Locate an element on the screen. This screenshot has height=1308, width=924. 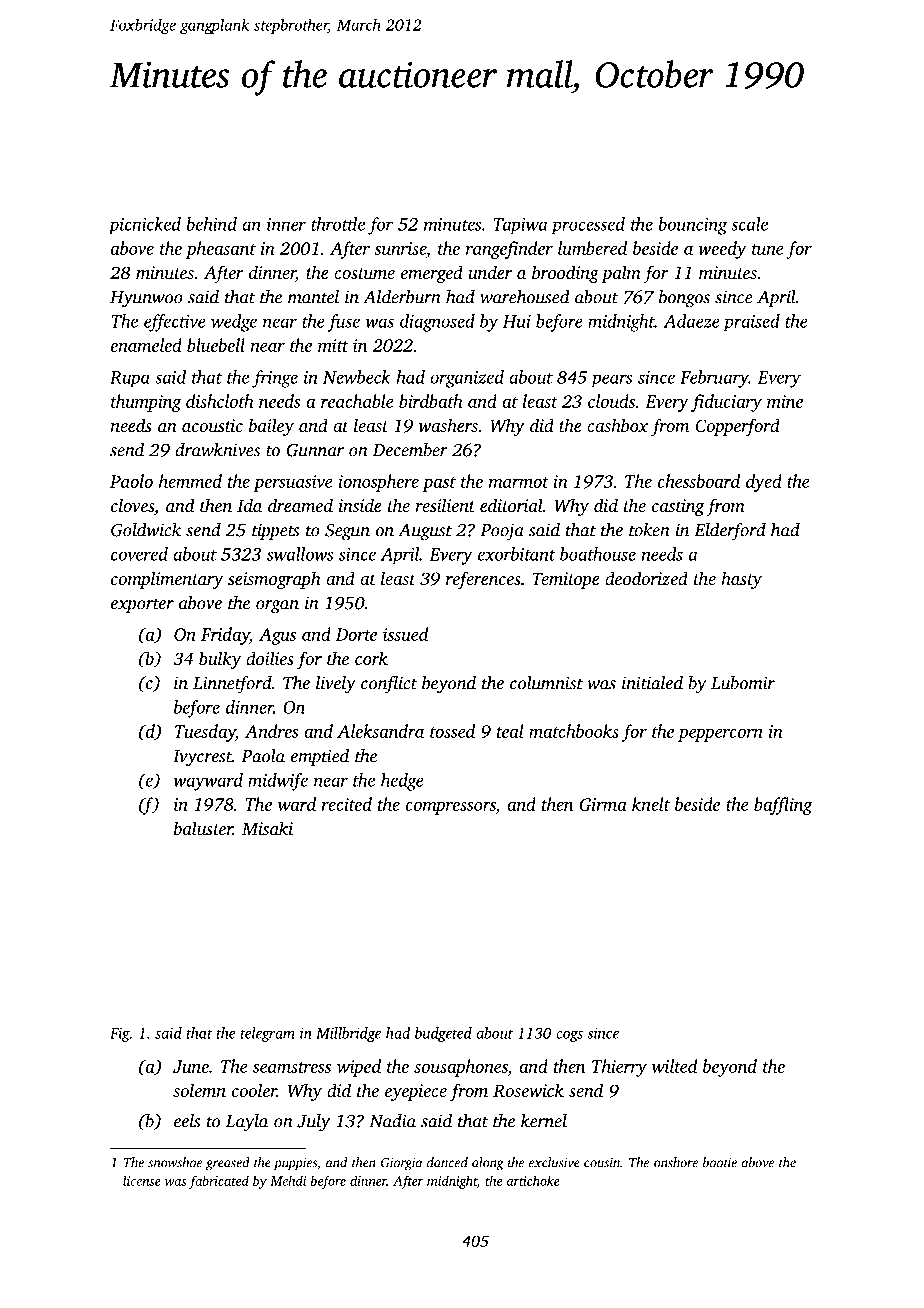
license is located at coordinates (142, 1180).
